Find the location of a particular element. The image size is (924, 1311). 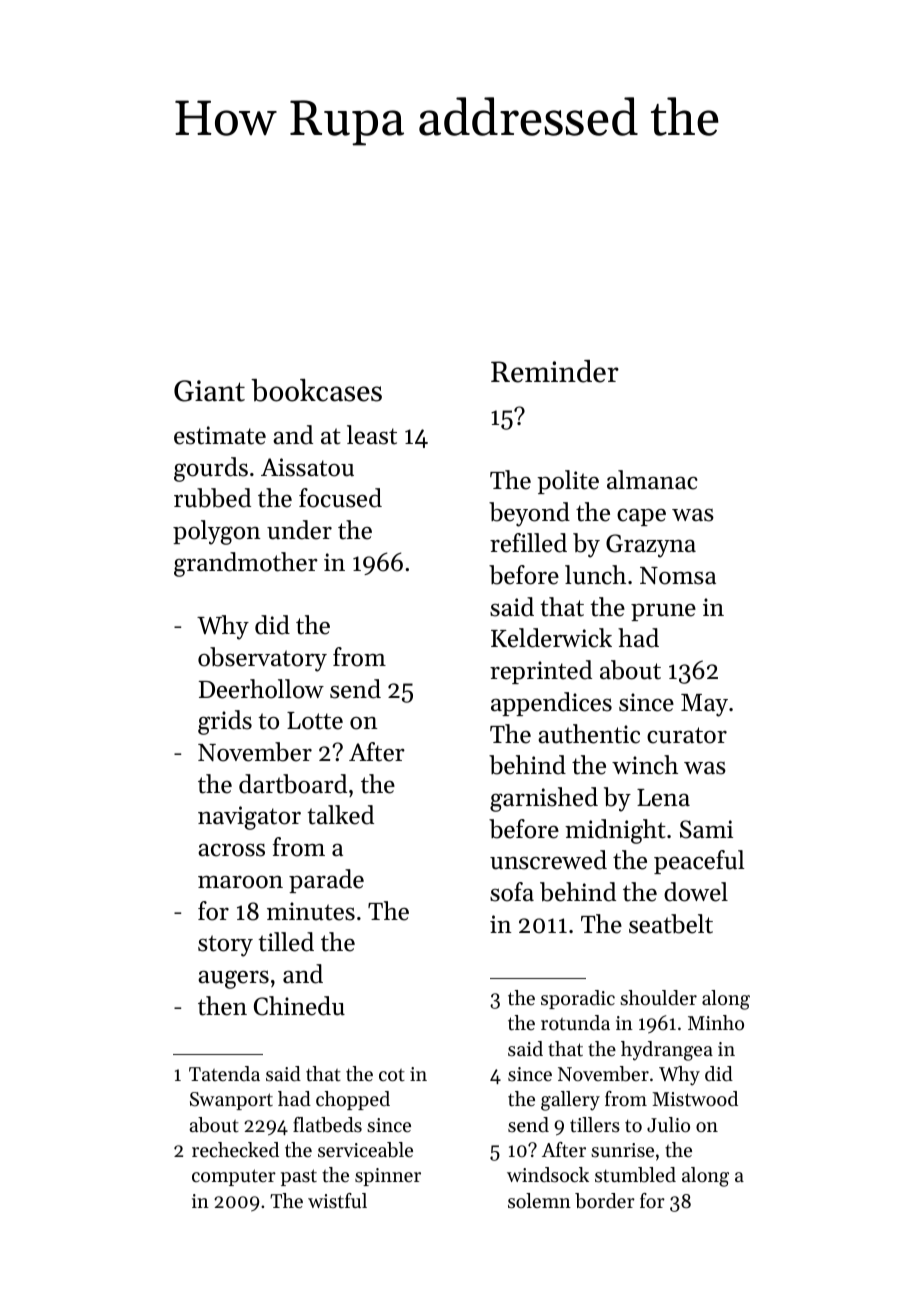

cot is located at coordinates (392, 1075).
